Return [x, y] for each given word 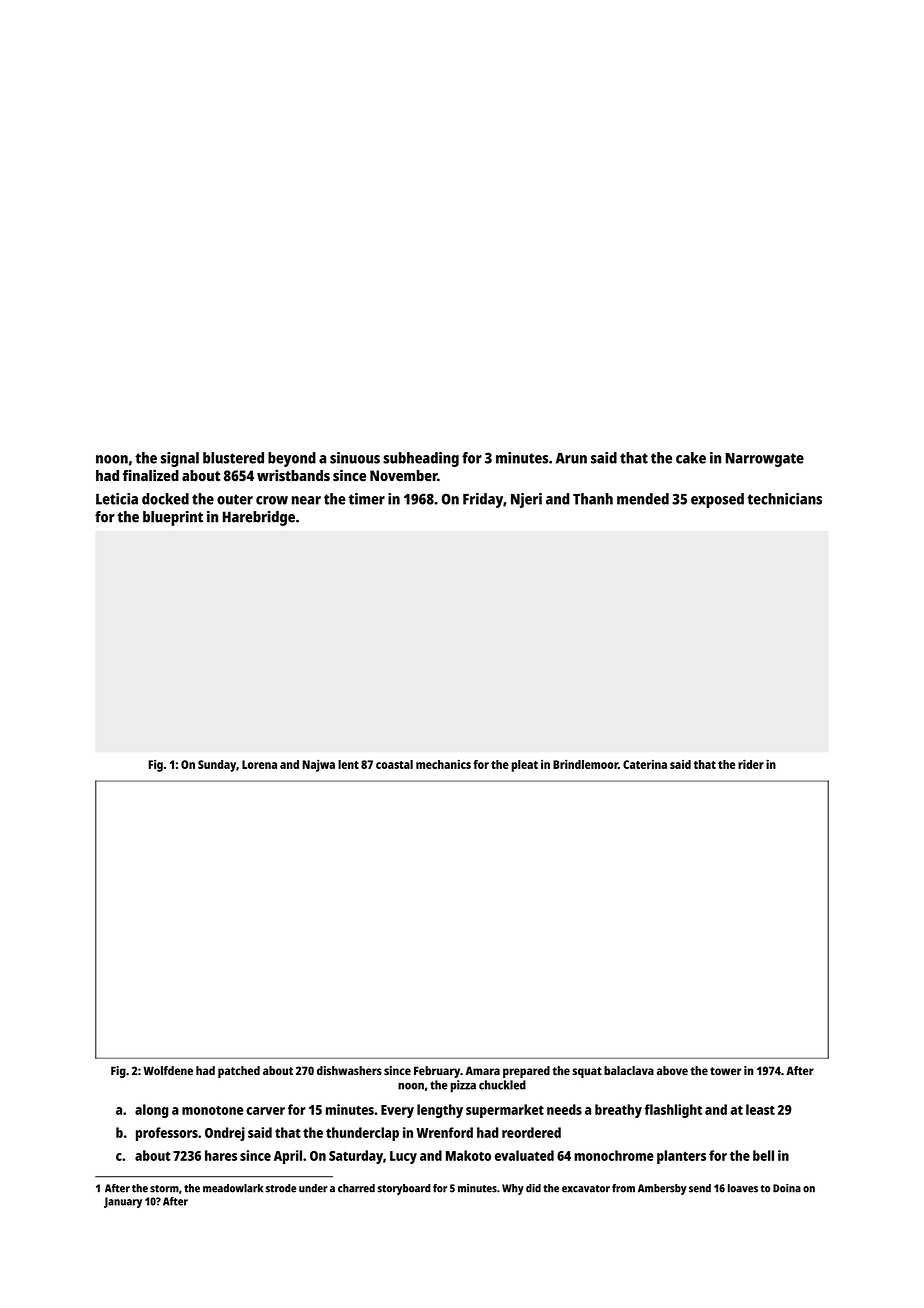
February [437, 1072]
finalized [151, 475]
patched [239, 1072]
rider [751, 764]
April [288, 1157]
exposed [717, 500]
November [403, 476]
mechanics [443, 764]
